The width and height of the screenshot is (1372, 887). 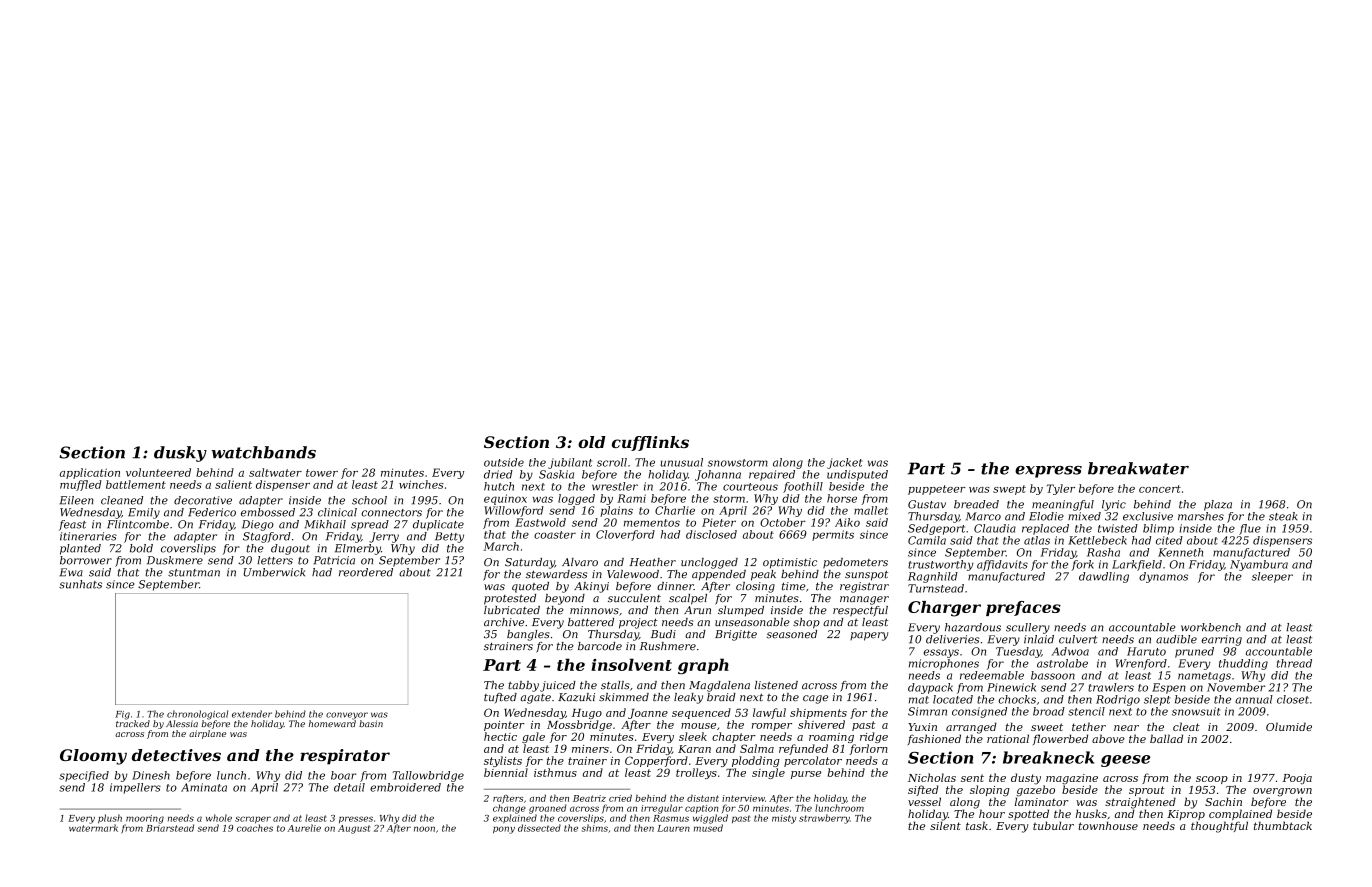 What do you see at coordinates (1236, 687) in the screenshot?
I see `November` at bounding box center [1236, 687].
